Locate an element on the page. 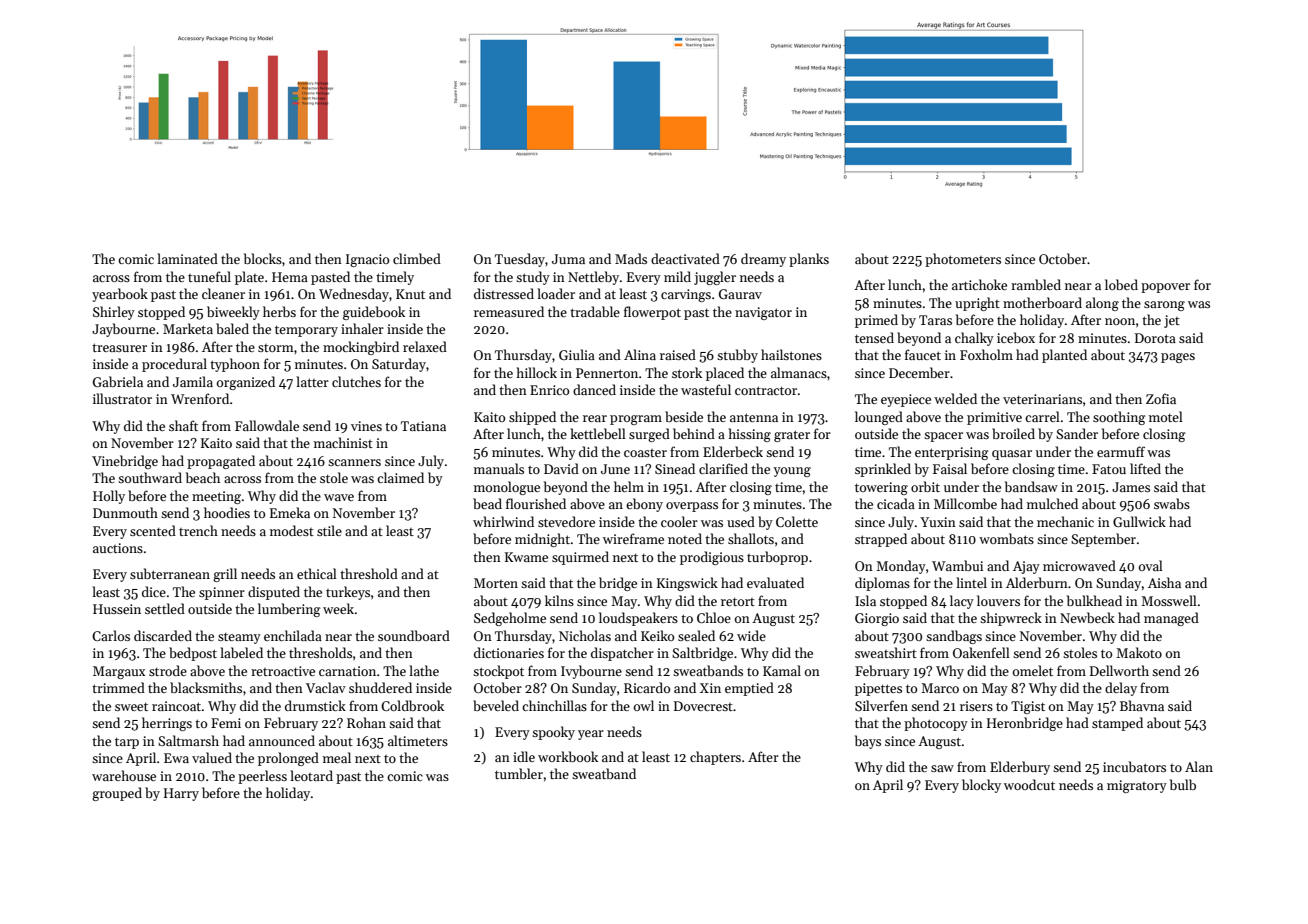 This page has width=1308, height=924. Kwame is located at coordinates (526, 557).
